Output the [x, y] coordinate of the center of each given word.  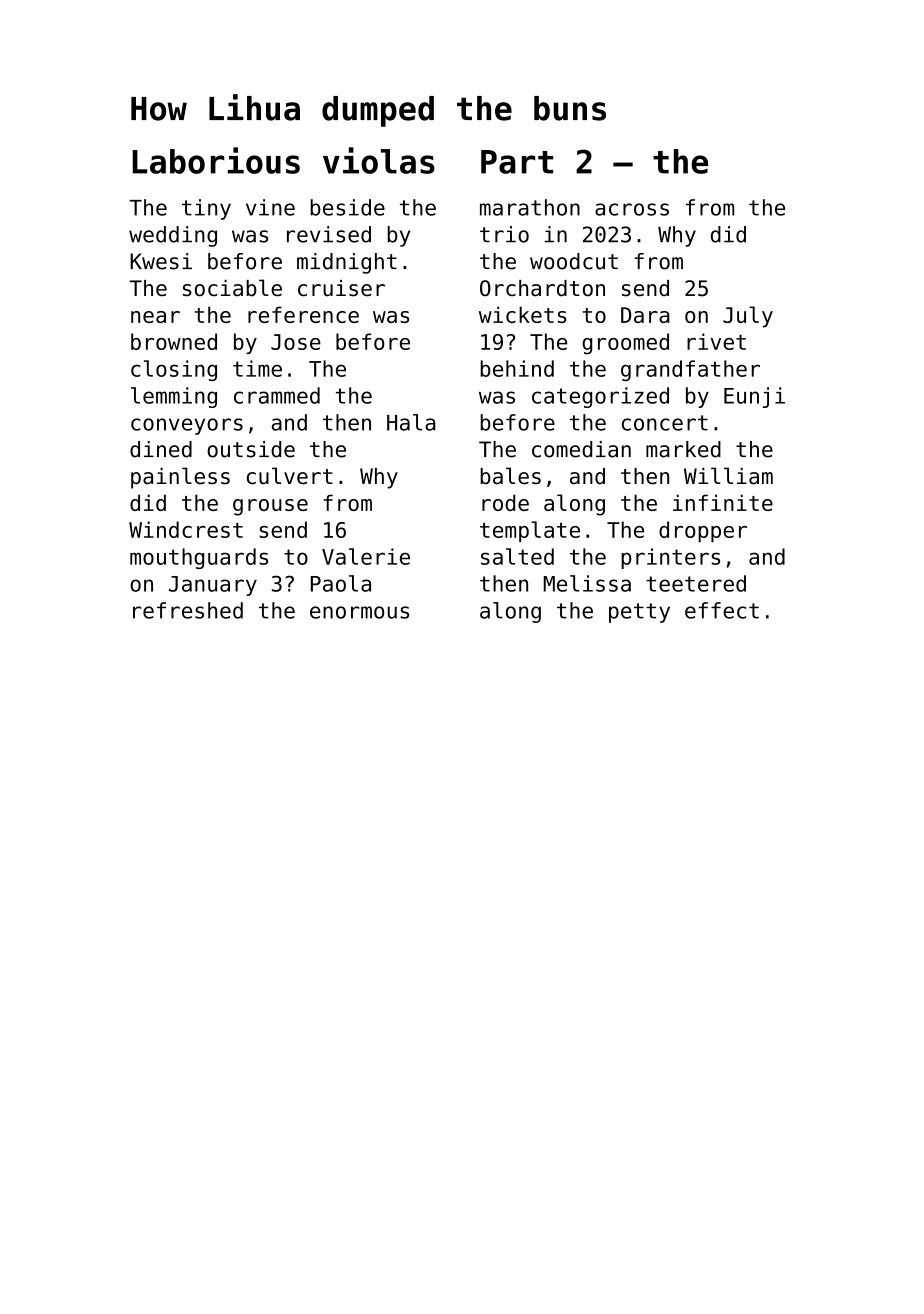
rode [505, 502]
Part [517, 162]
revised [329, 234]
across [632, 209]
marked [683, 449]
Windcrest [186, 529]
